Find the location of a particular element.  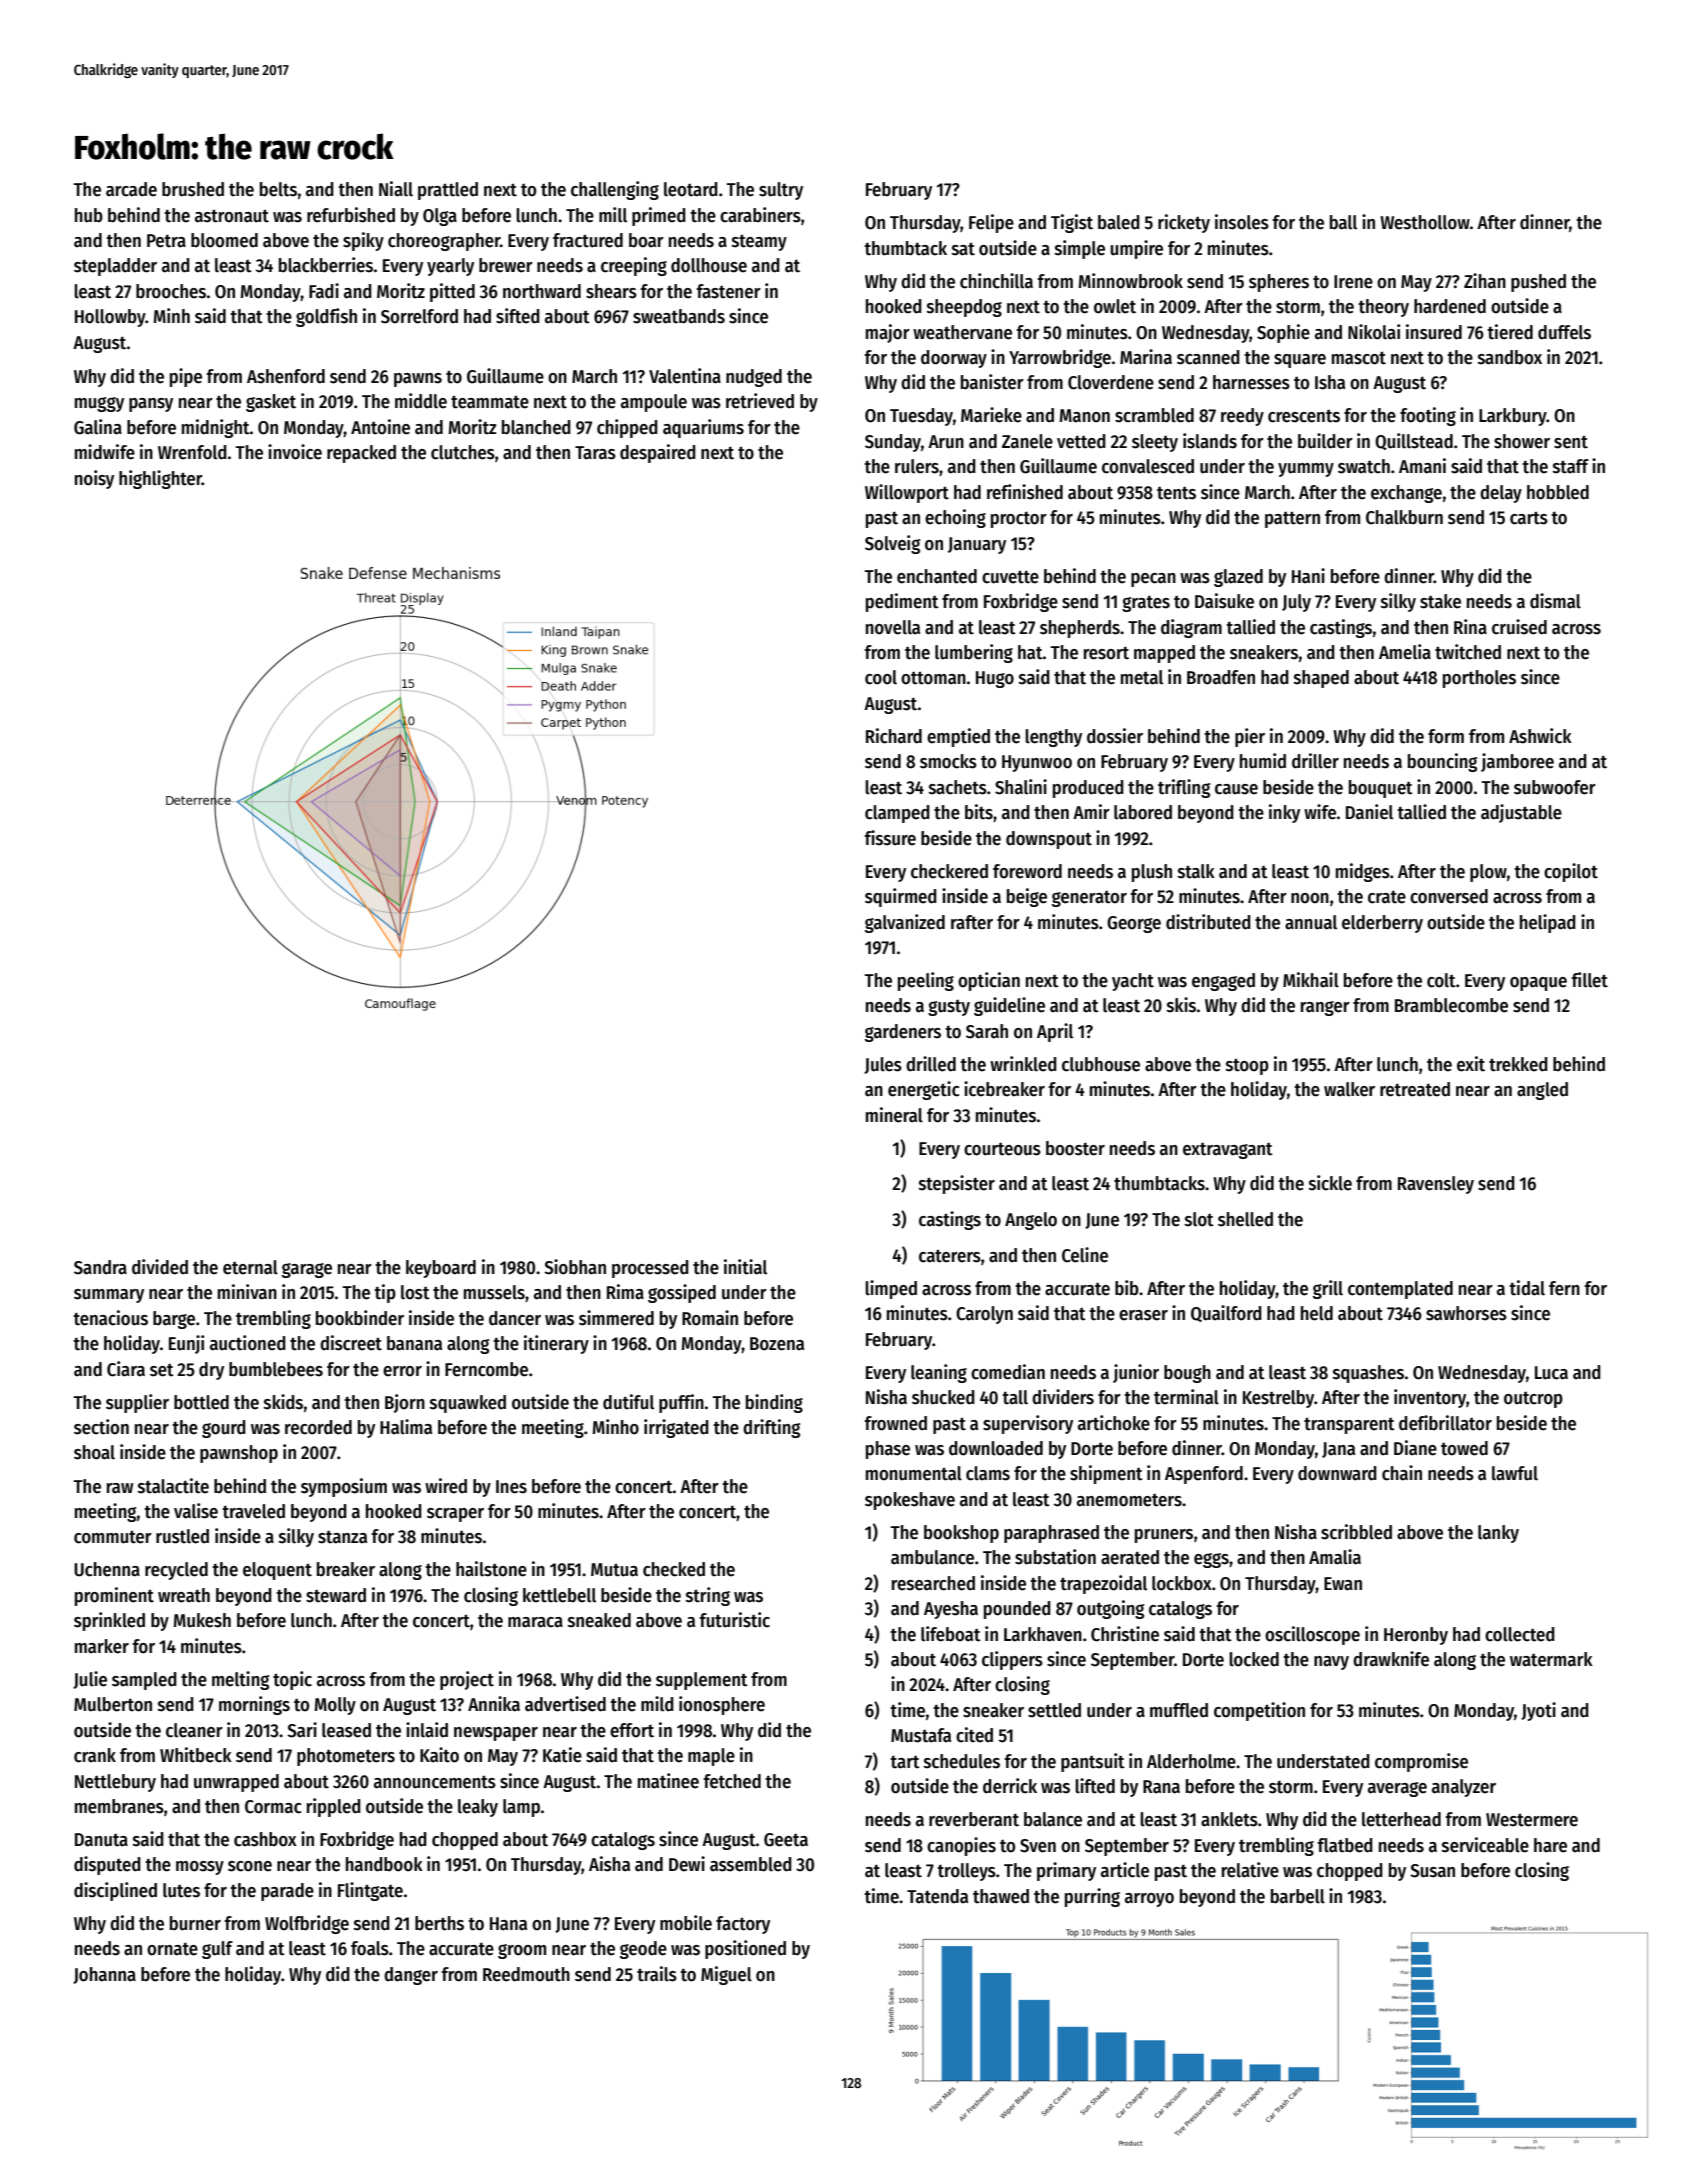

Reedmouth is located at coordinates (526, 1974).
